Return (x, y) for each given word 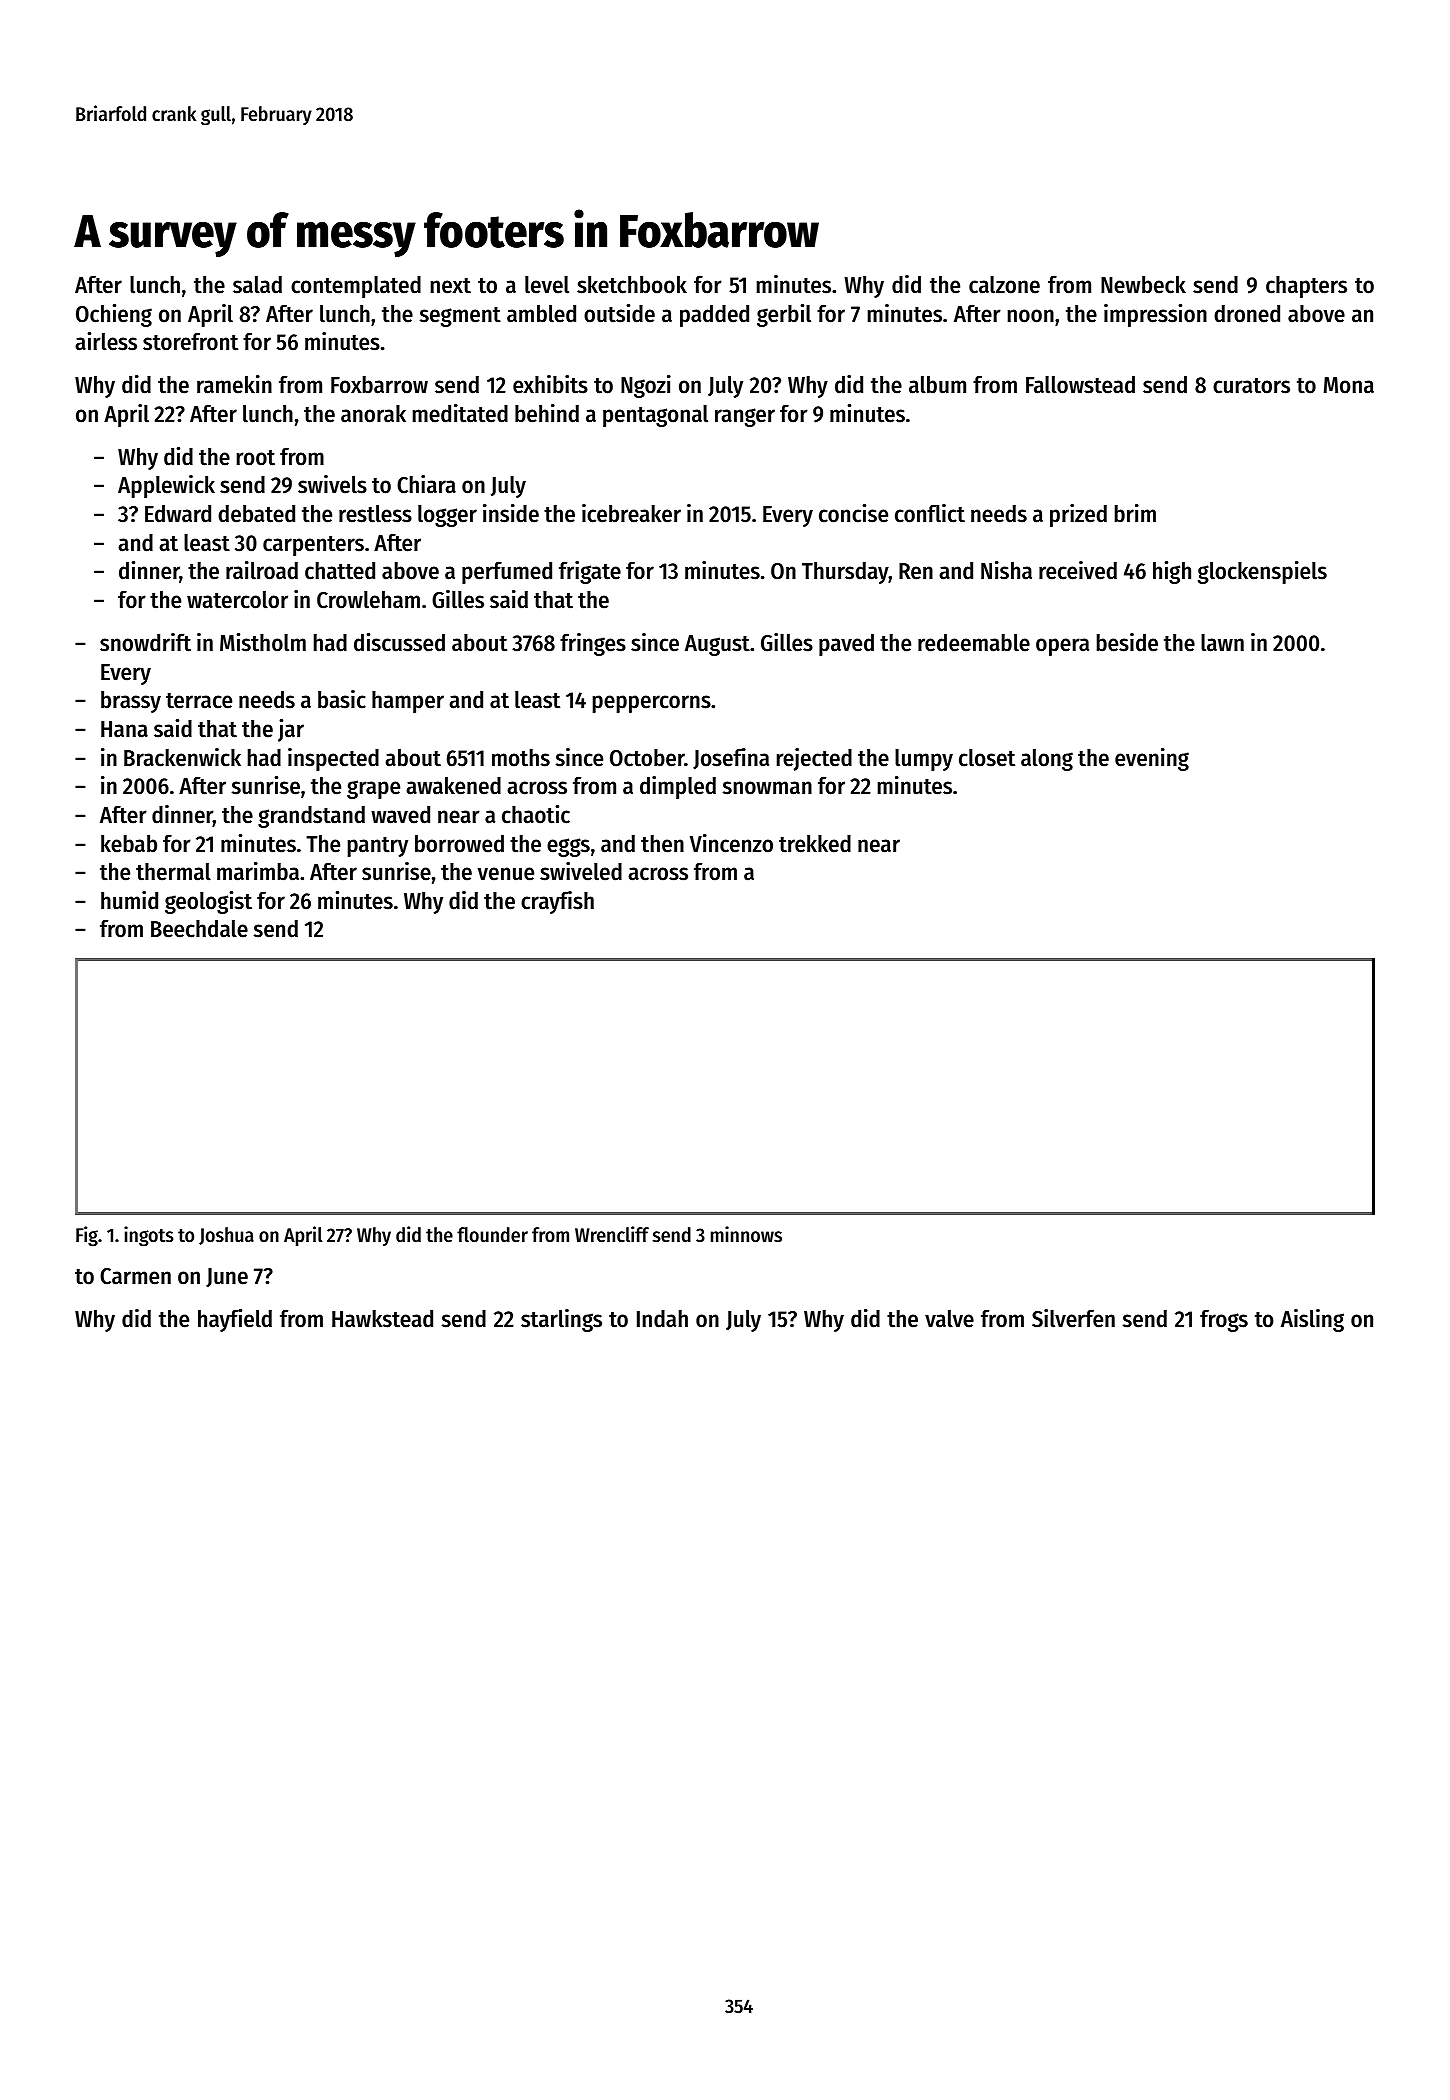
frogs (1224, 1321)
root (256, 458)
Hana (124, 729)
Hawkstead (382, 1319)
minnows (746, 1234)
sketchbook (632, 285)
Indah (662, 1319)
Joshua (226, 1236)
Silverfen (1073, 1318)
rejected (814, 759)
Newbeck (1143, 285)
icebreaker (631, 513)
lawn (1222, 643)
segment (460, 317)
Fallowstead (1080, 385)
